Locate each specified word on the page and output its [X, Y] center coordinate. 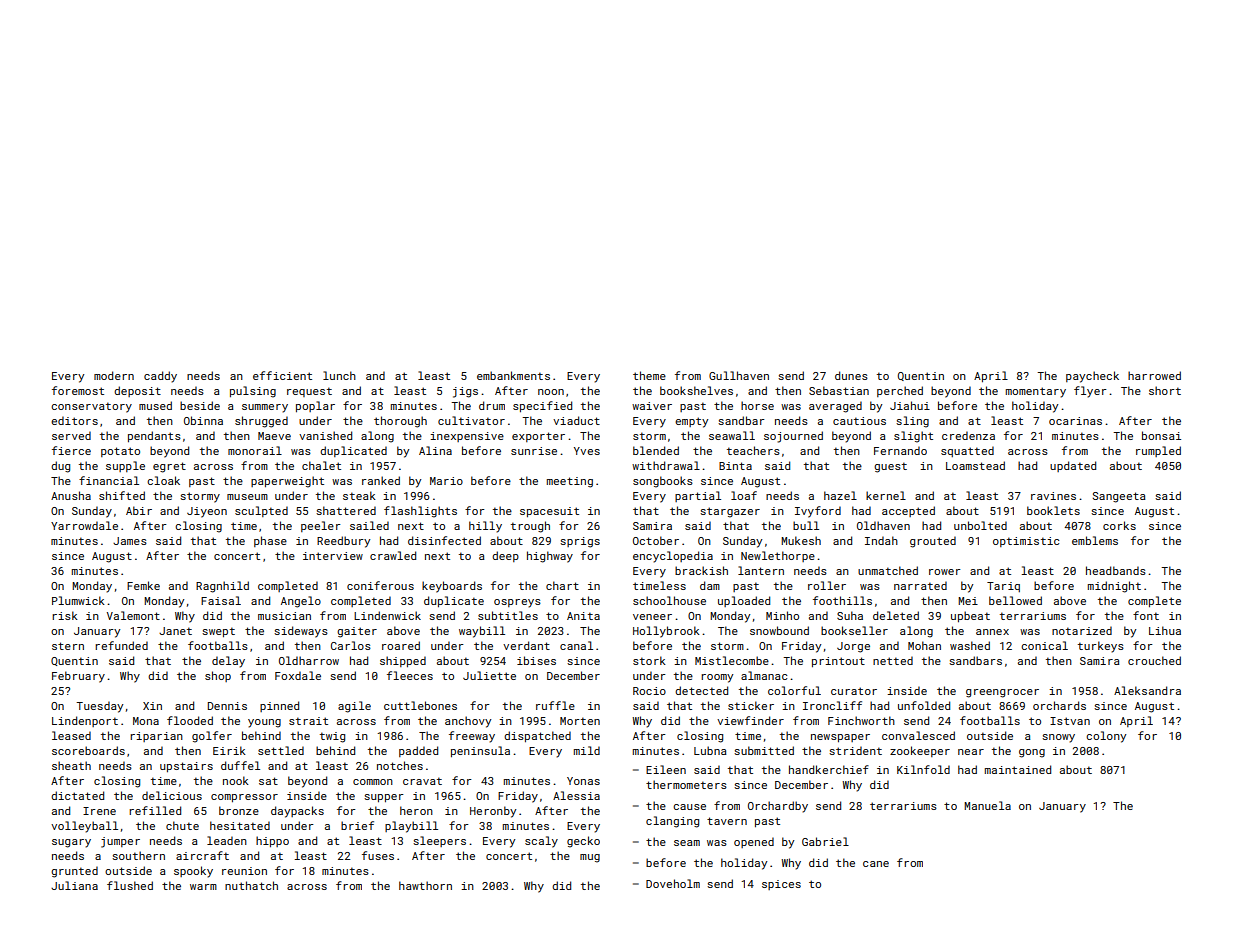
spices [781, 885]
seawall [732, 435]
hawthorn [425, 885]
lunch [339, 375]
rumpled [1158, 451]
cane [876, 864]
